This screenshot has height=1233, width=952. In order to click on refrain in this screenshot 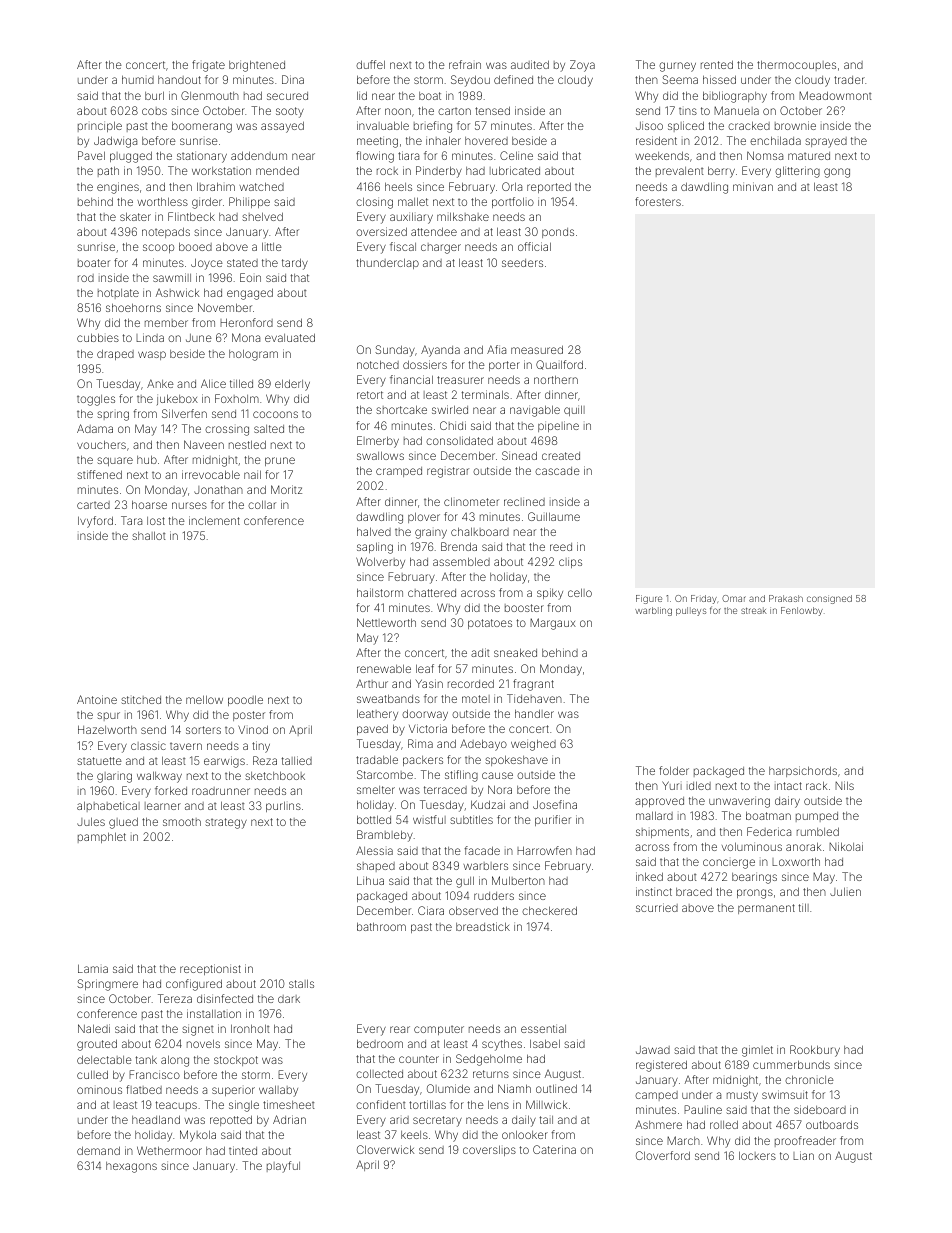, I will do `click(465, 64)`.
